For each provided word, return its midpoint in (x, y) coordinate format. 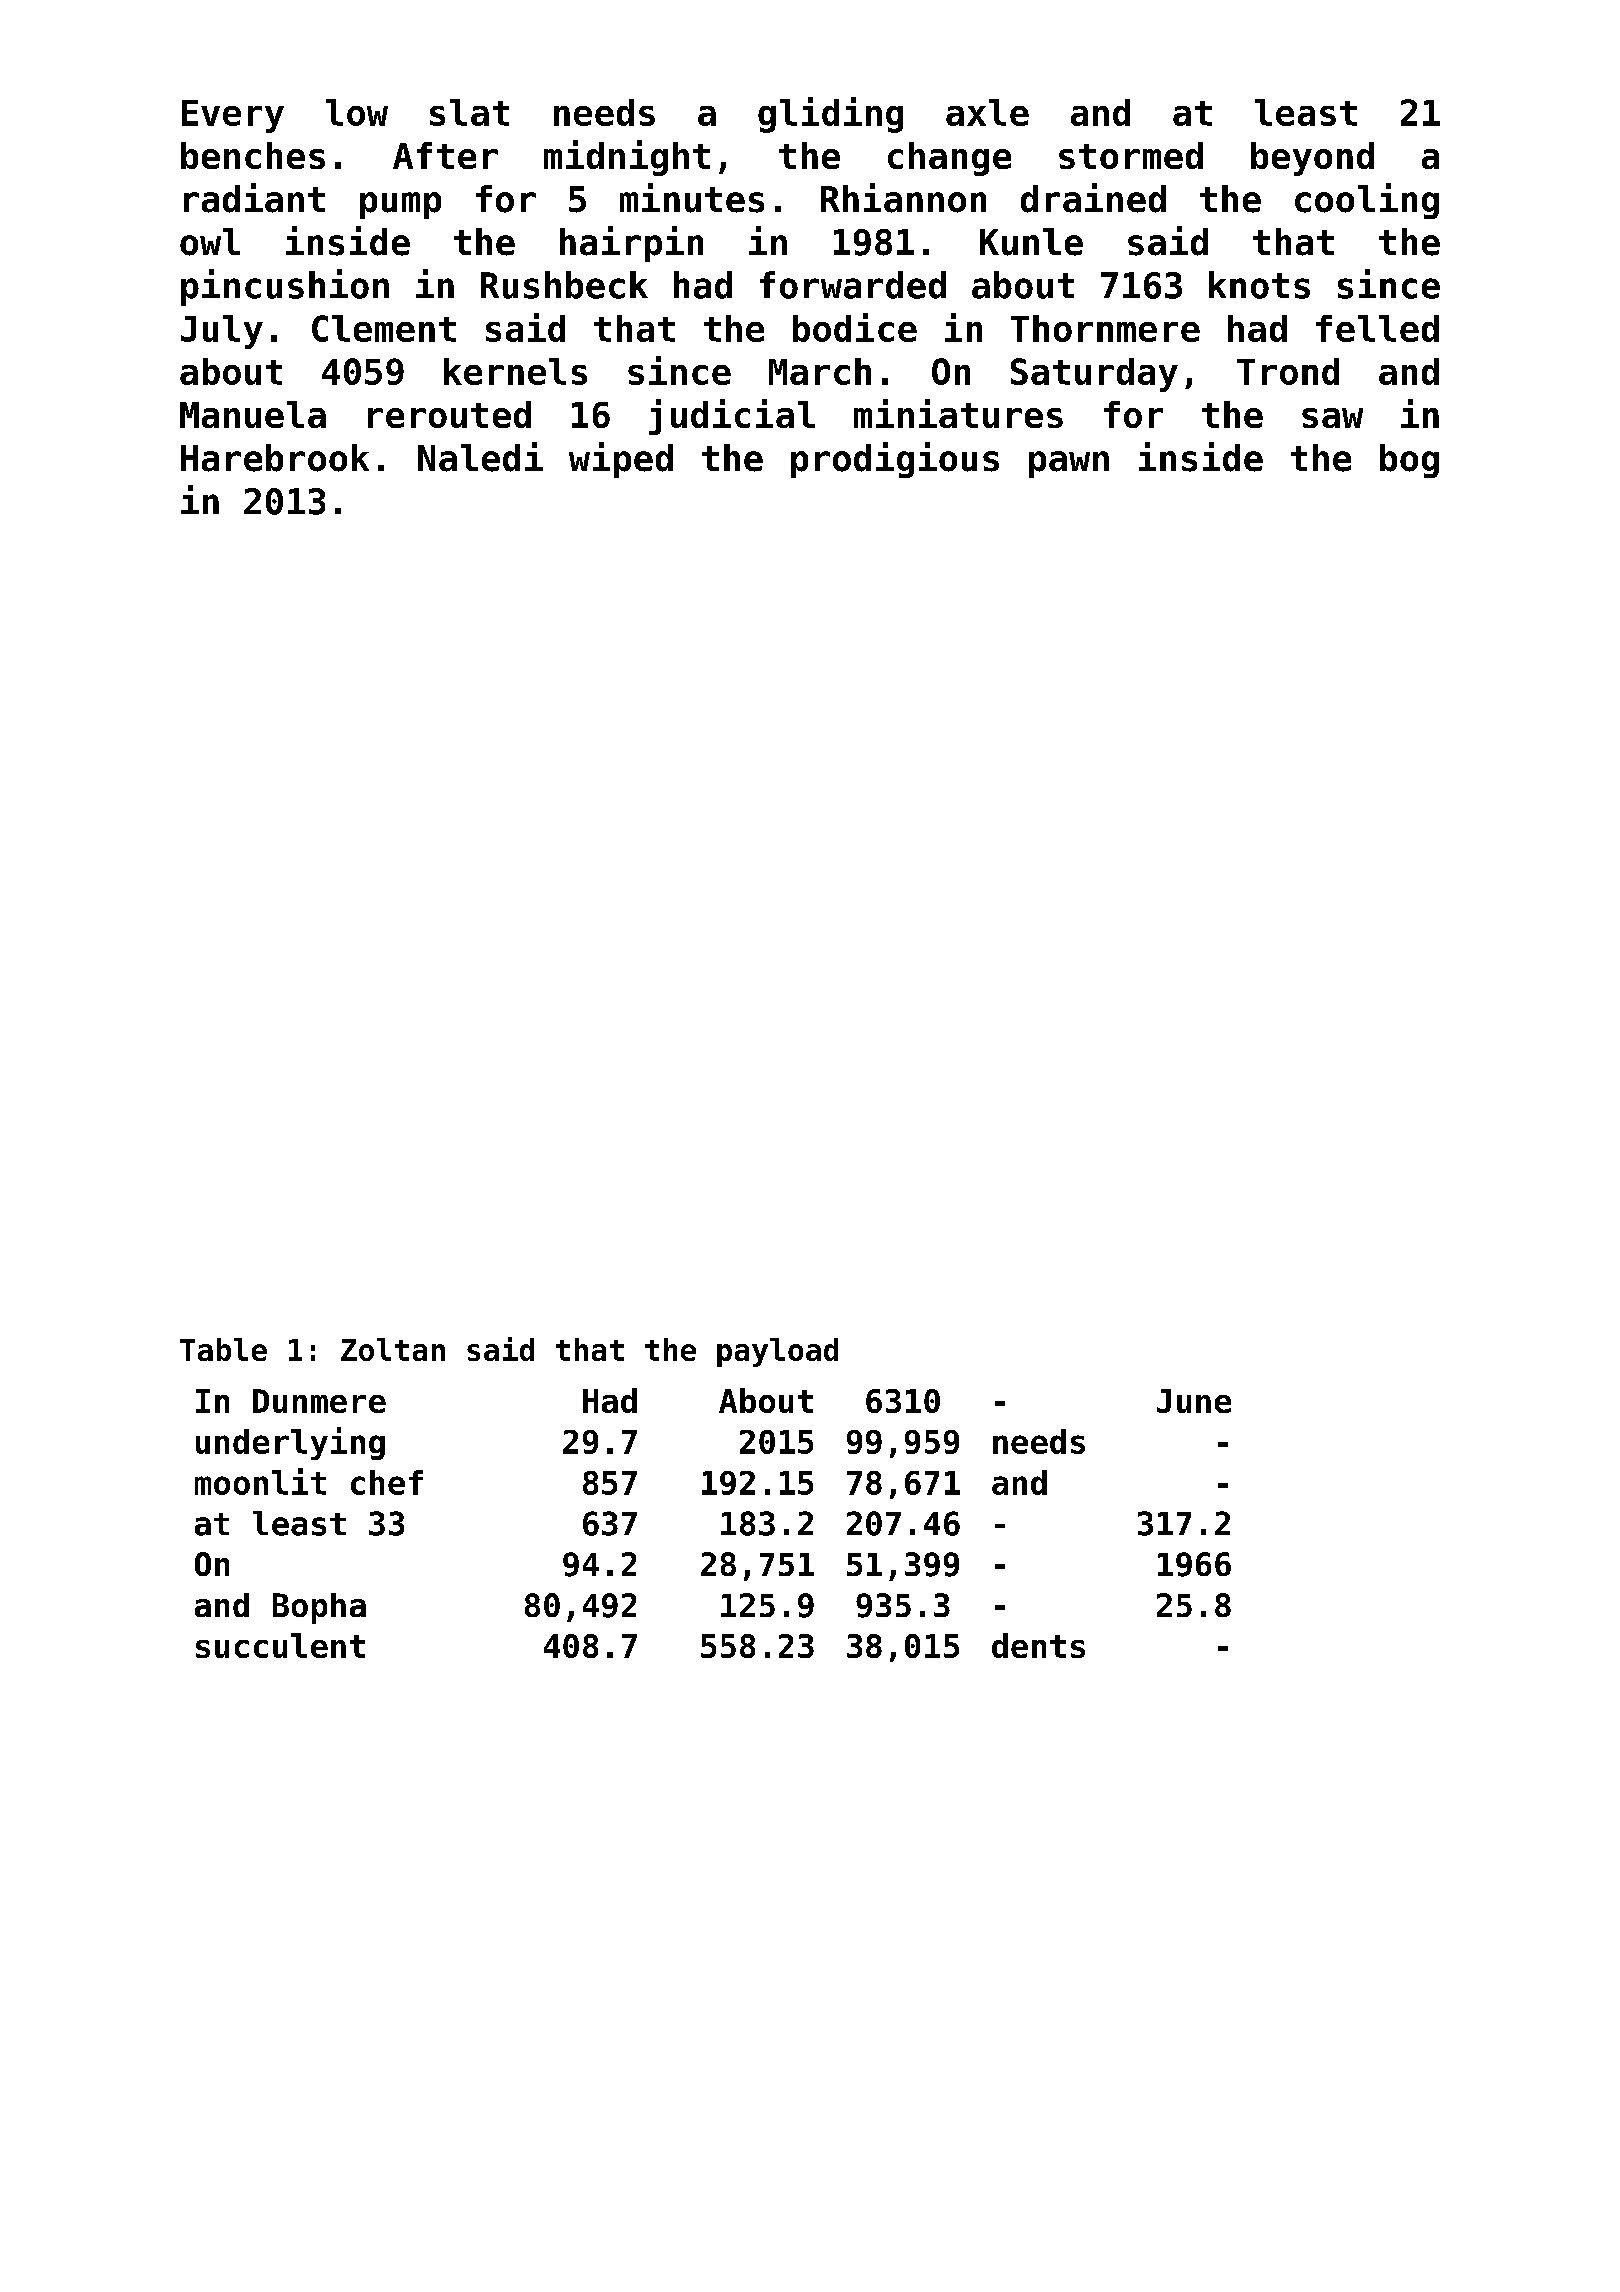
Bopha (319, 1608)
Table (223, 1349)
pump (400, 205)
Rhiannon (903, 198)
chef (387, 1482)
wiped (621, 460)
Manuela (253, 414)
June (1194, 1401)
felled (1377, 328)
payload (777, 1352)
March (820, 371)
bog (1409, 461)
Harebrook (275, 458)
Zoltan (393, 1349)
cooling (1367, 201)
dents (1038, 1645)
